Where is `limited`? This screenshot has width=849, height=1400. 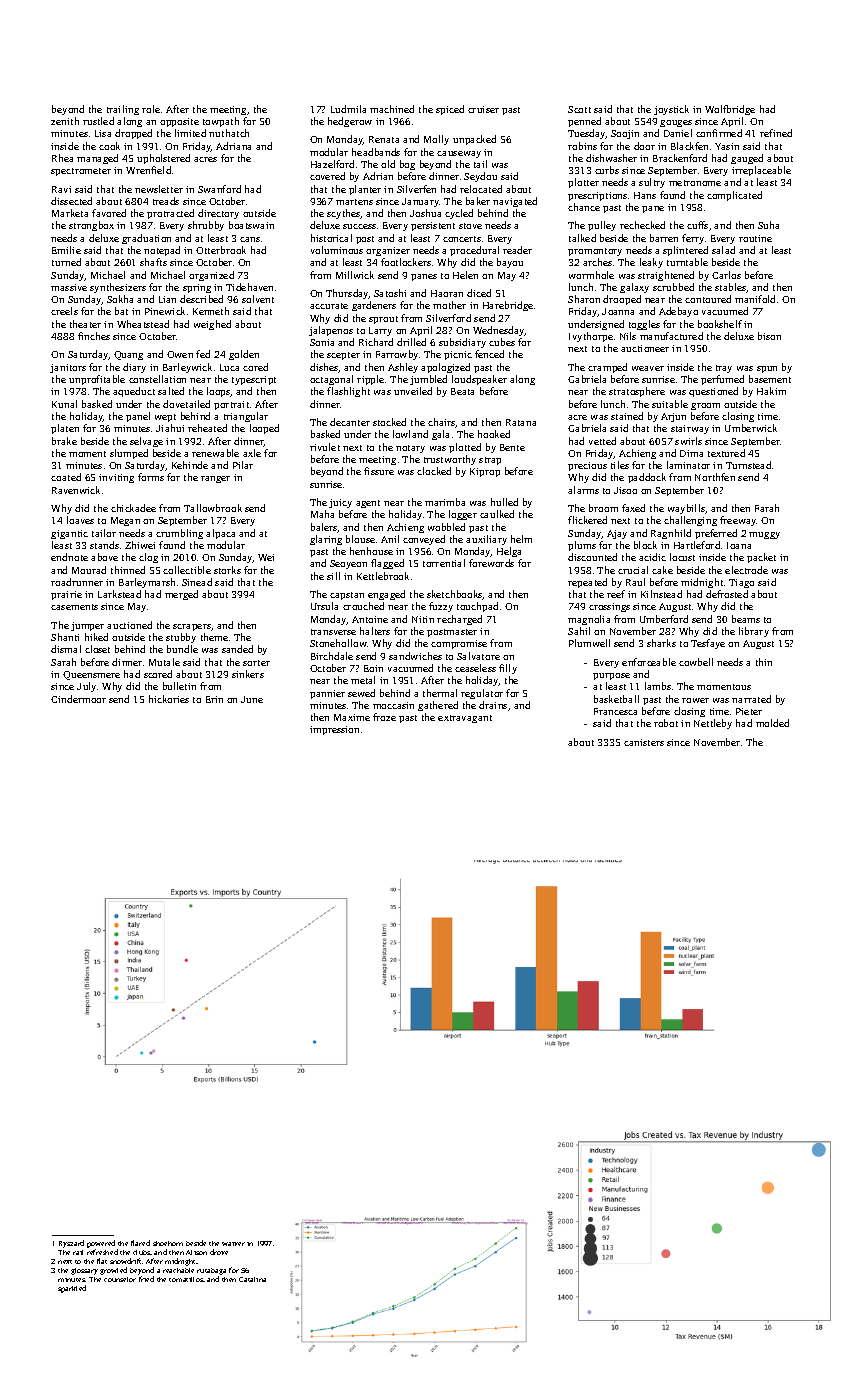 limited is located at coordinates (190, 133).
